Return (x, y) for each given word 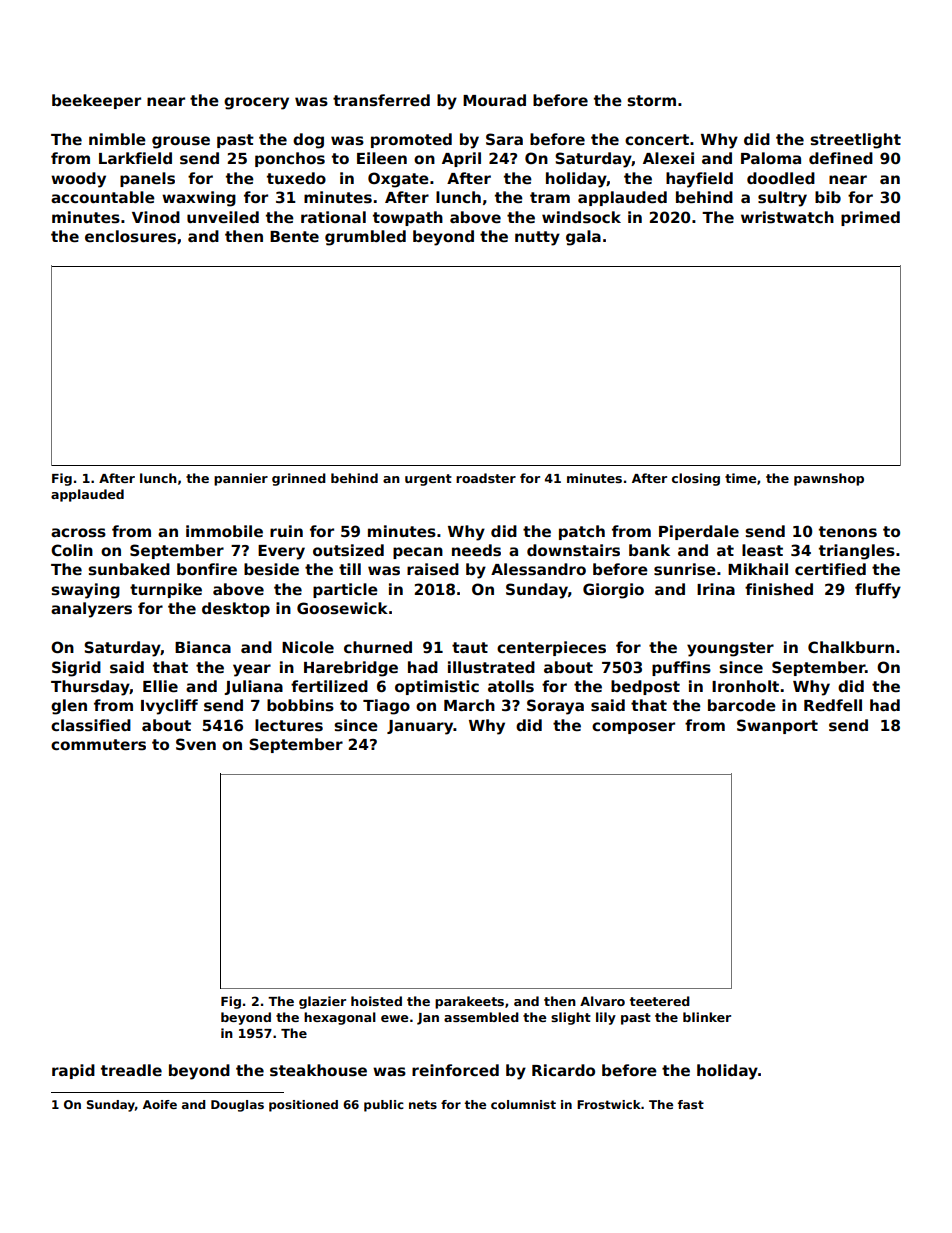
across (78, 533)
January (420, 727)
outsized (348, 550)
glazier (322, 1002)
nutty (537, 238)
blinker (707, 1017)
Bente (294, 236)
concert (657, 139)
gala (583, 238)
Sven (196, 744)
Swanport (777, 726)
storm (651, 101)
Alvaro (602, 1001)
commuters (98, 745)
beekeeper (96, 101)
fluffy (878, 591)
